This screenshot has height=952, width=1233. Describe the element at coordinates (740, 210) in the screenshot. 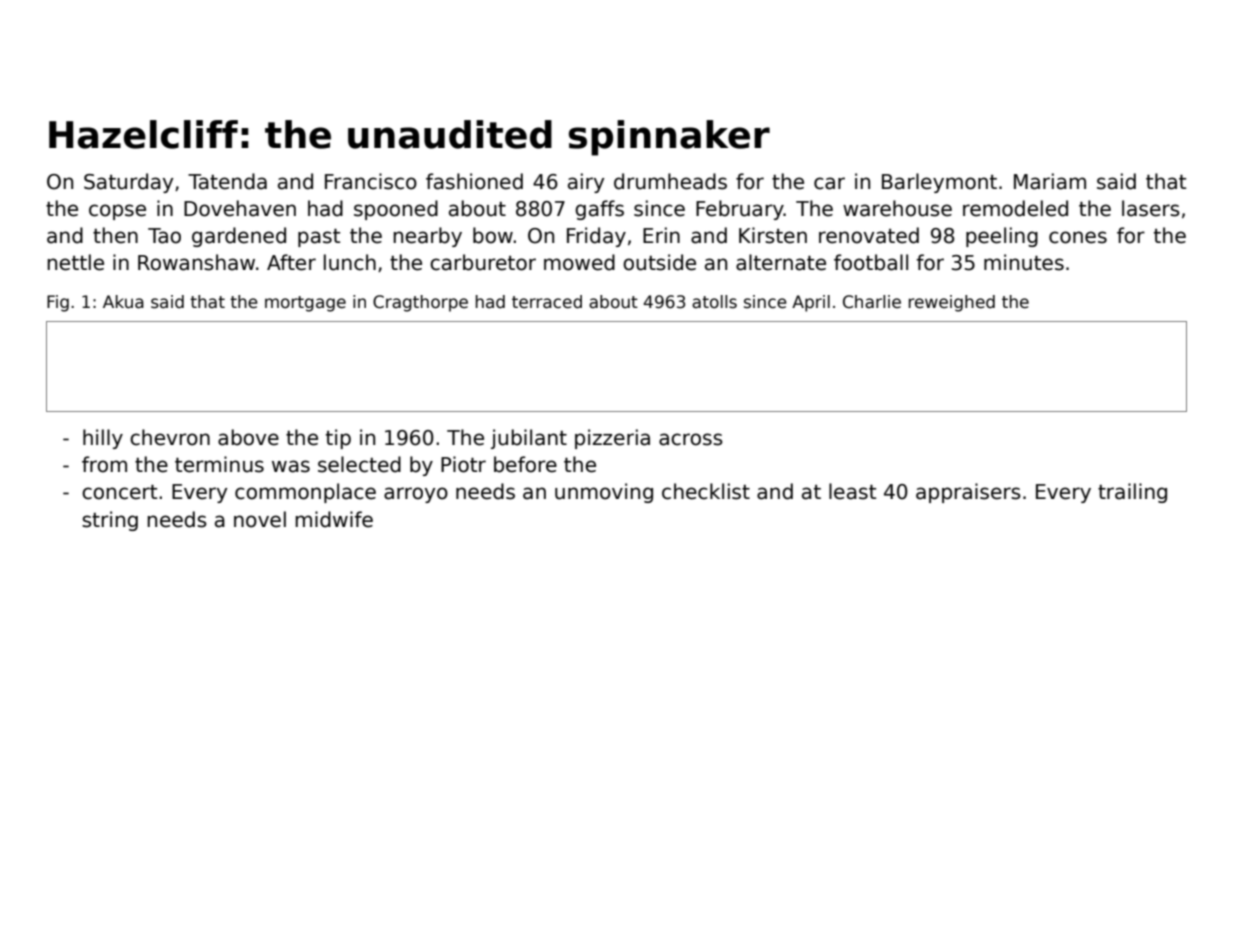

I see `February` at that location.
